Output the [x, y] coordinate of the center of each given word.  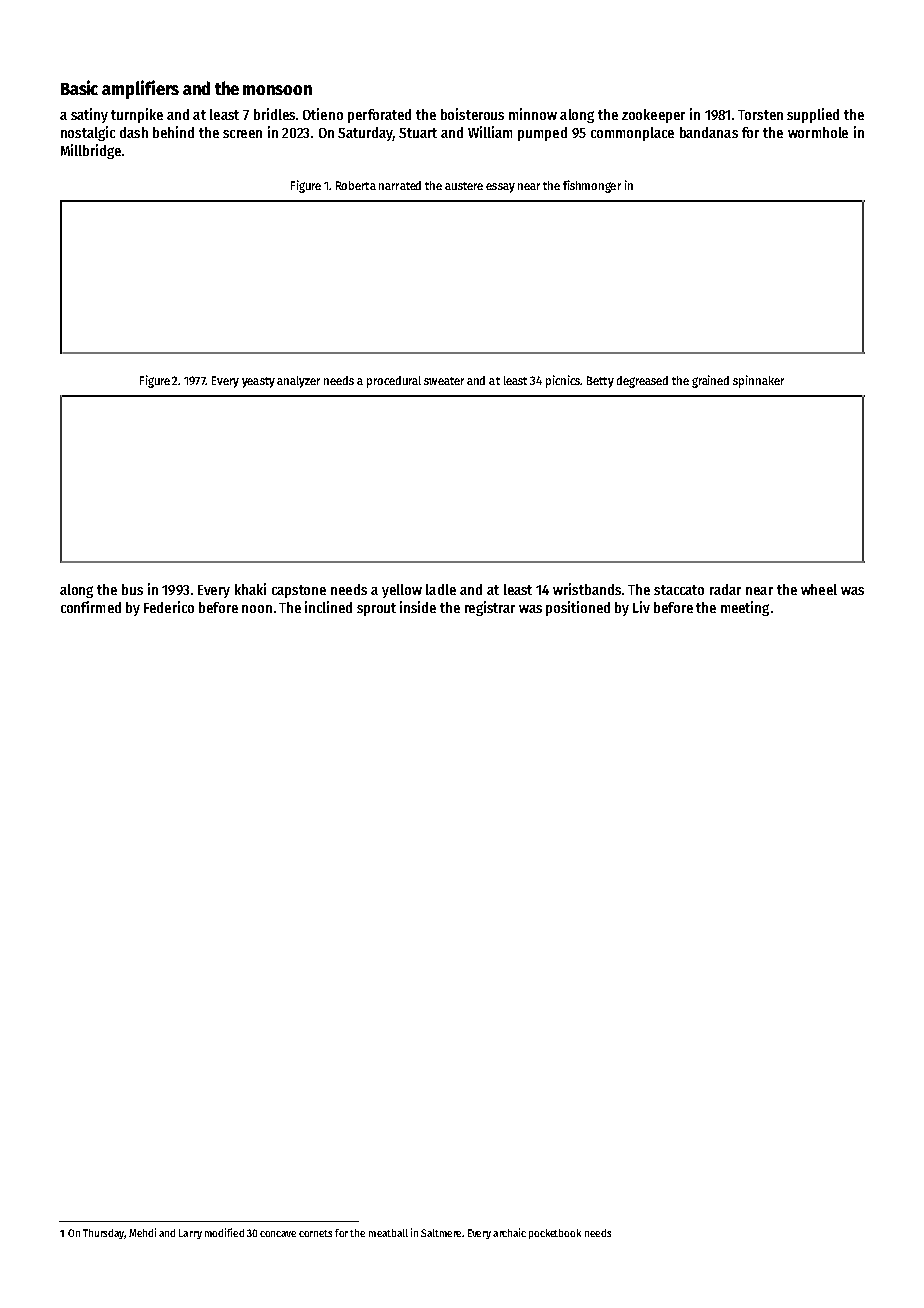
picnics [563, 381]
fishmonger [592, 186]
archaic [509, 1232]
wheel [819, 589]
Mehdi [142, 1232]
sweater [444, 381]
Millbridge [91, 151]
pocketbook [555, 1234]
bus [132, 589]
